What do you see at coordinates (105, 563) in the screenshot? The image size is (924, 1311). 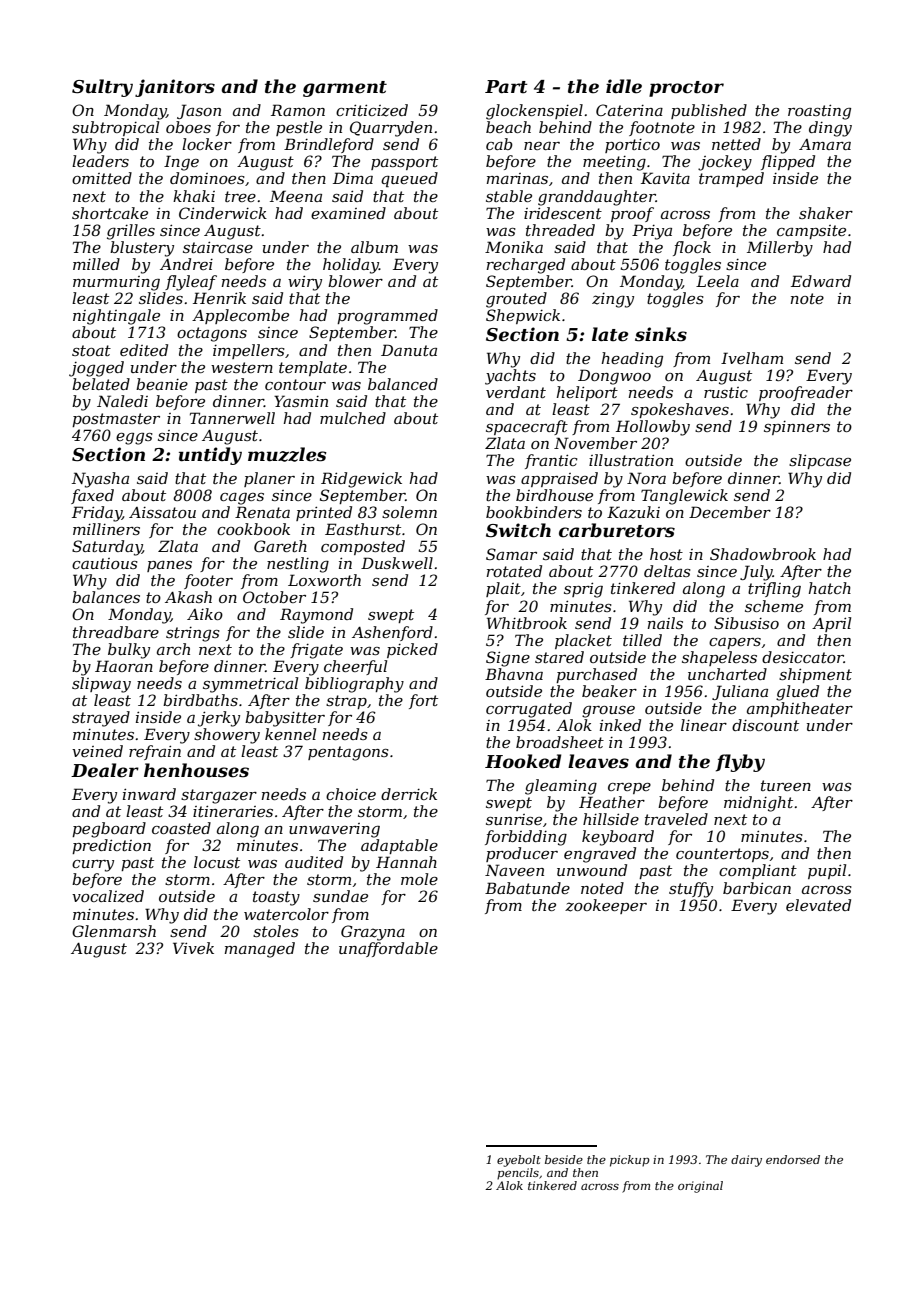 I see `cautious` at bounding box center [105, 563].
